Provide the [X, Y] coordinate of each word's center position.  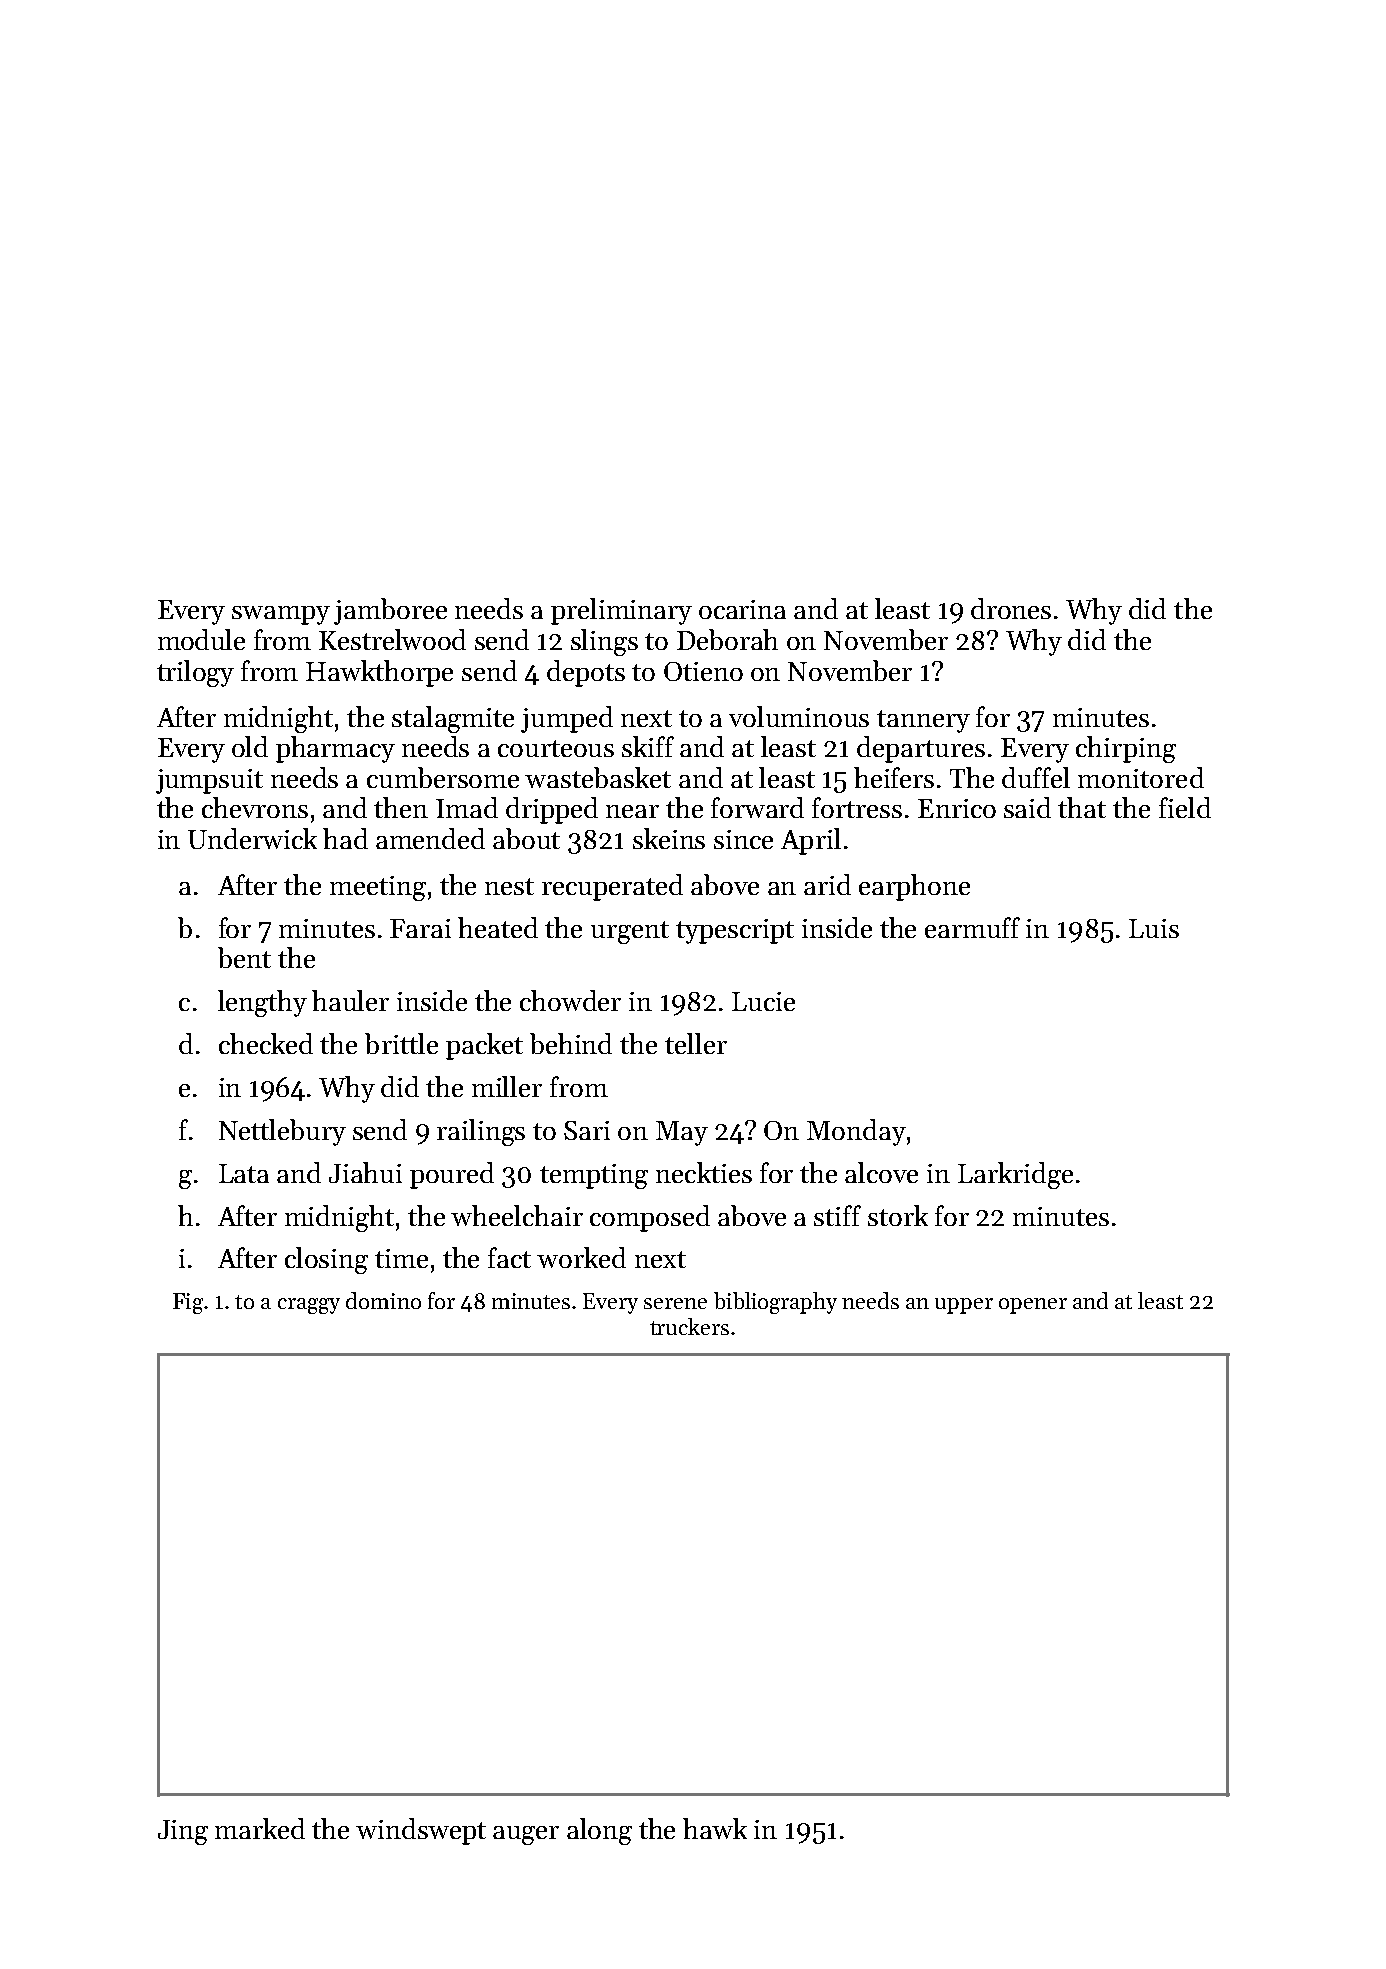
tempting [594, 1176]
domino [383, 1300]
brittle [401, 1043]
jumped [567, 719]
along [599, 1831]
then [401, 807]
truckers [689, 1326]
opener [1033, 1306]
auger [526, 1835]
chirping [1126, 749]
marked [260, 1828]
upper [964, 1306]
